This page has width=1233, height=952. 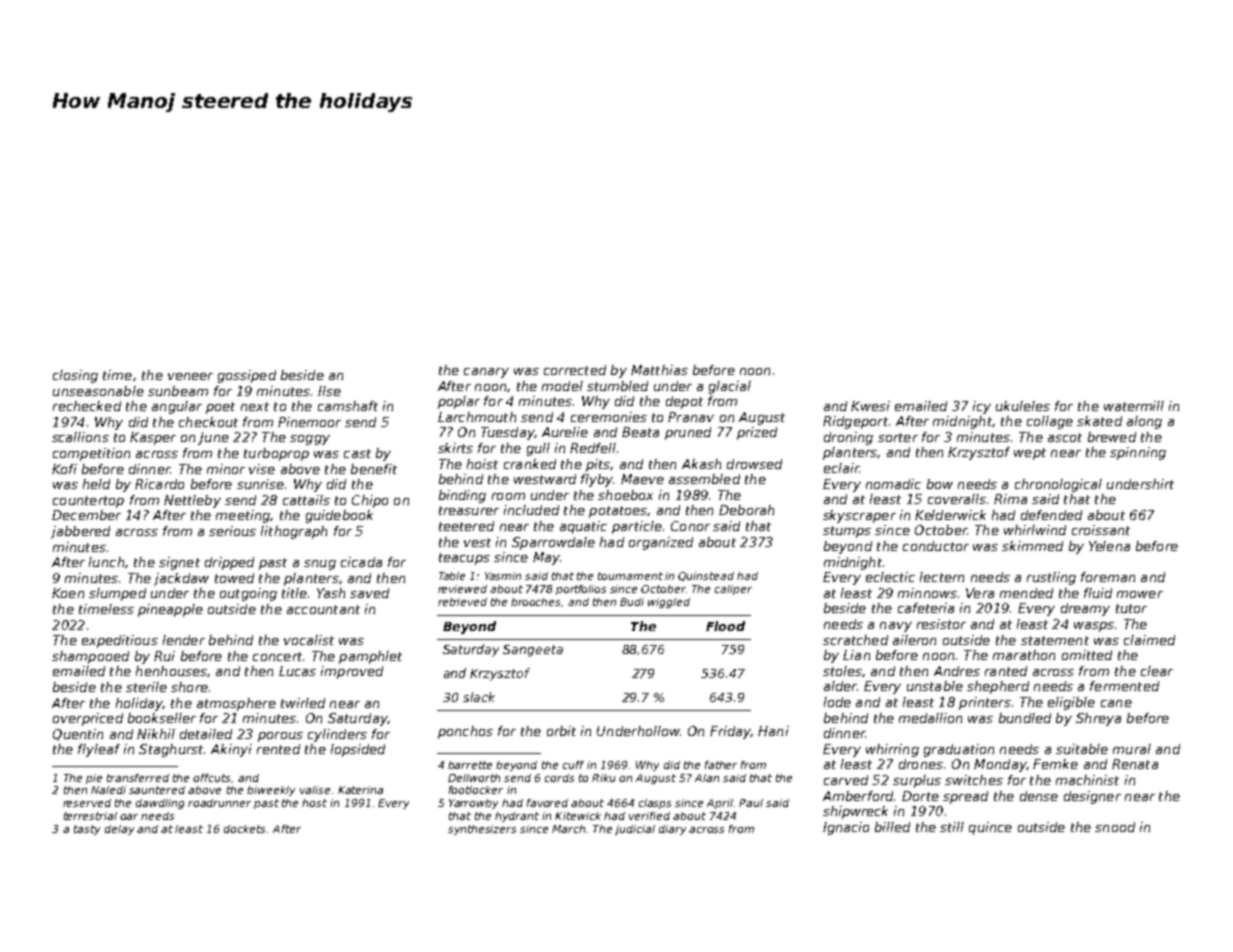 I want to click on ukuleles, so click(x=1023, y=406).
